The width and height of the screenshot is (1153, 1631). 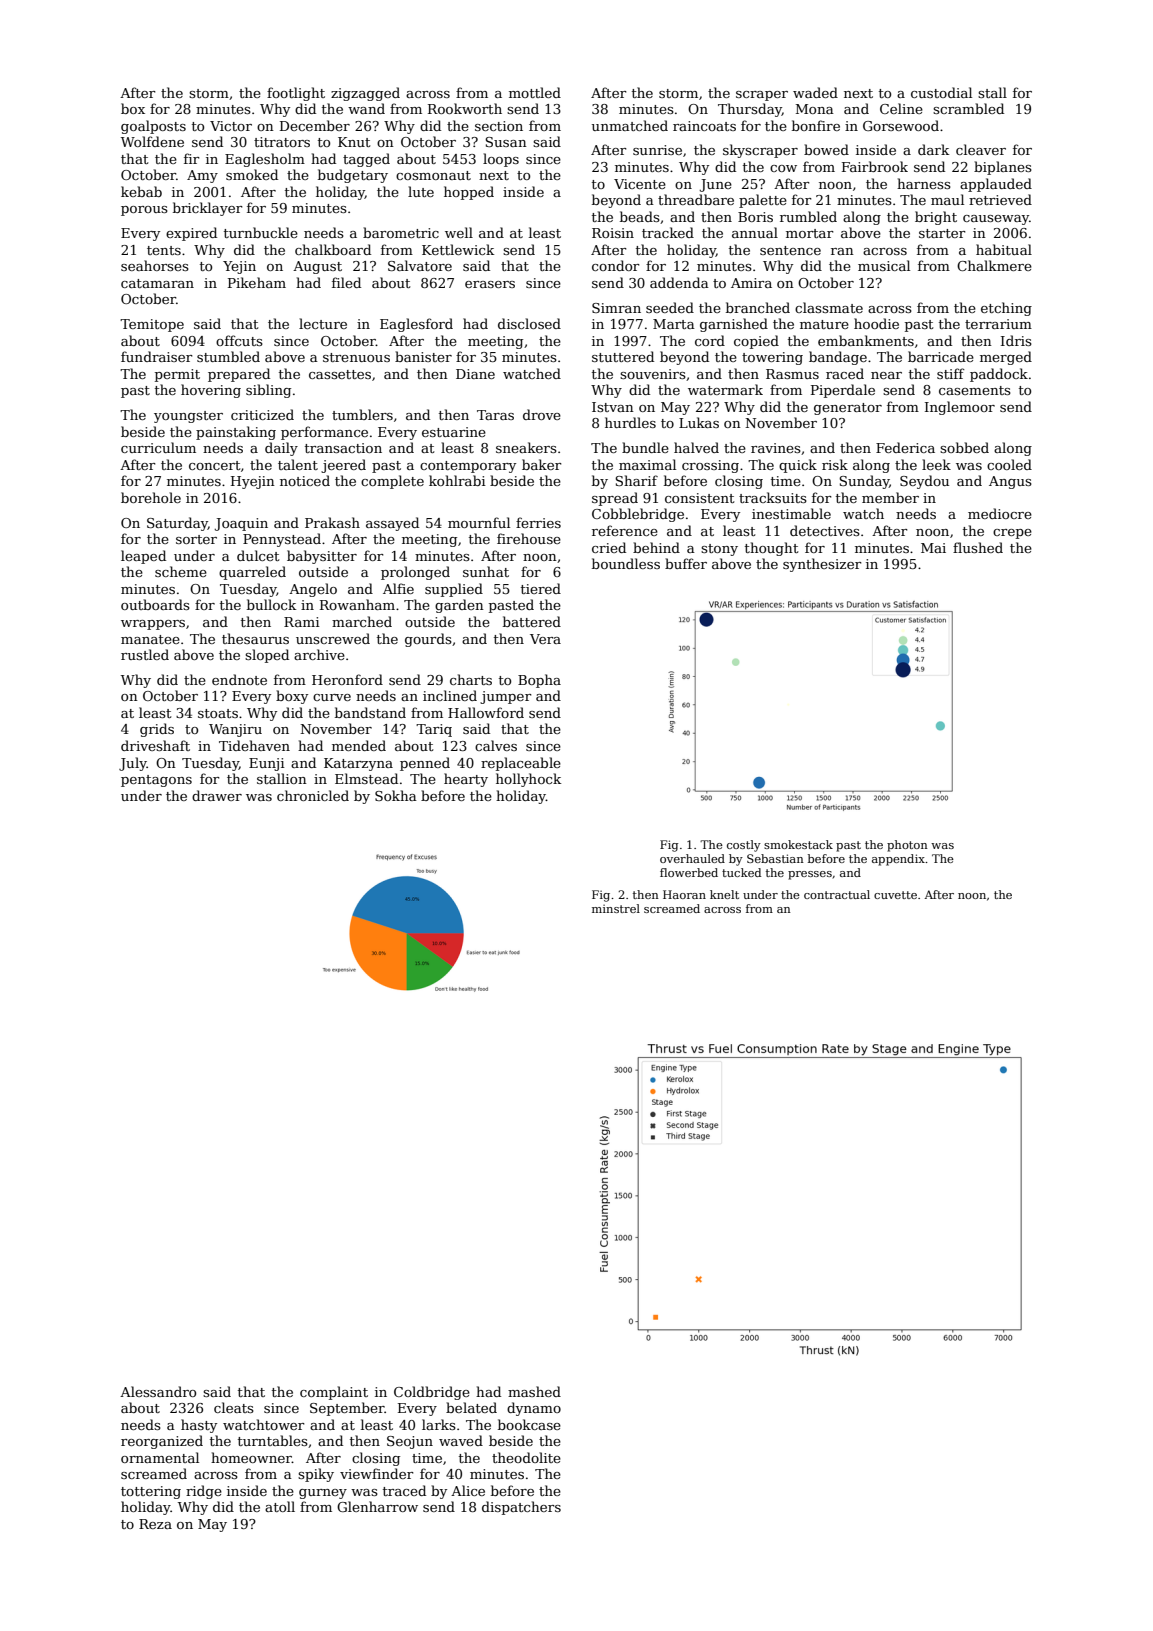 What do you see at coordinates (1006, 309) in the screenshot?
I see `etching` at bounding box center [1006, 309].
